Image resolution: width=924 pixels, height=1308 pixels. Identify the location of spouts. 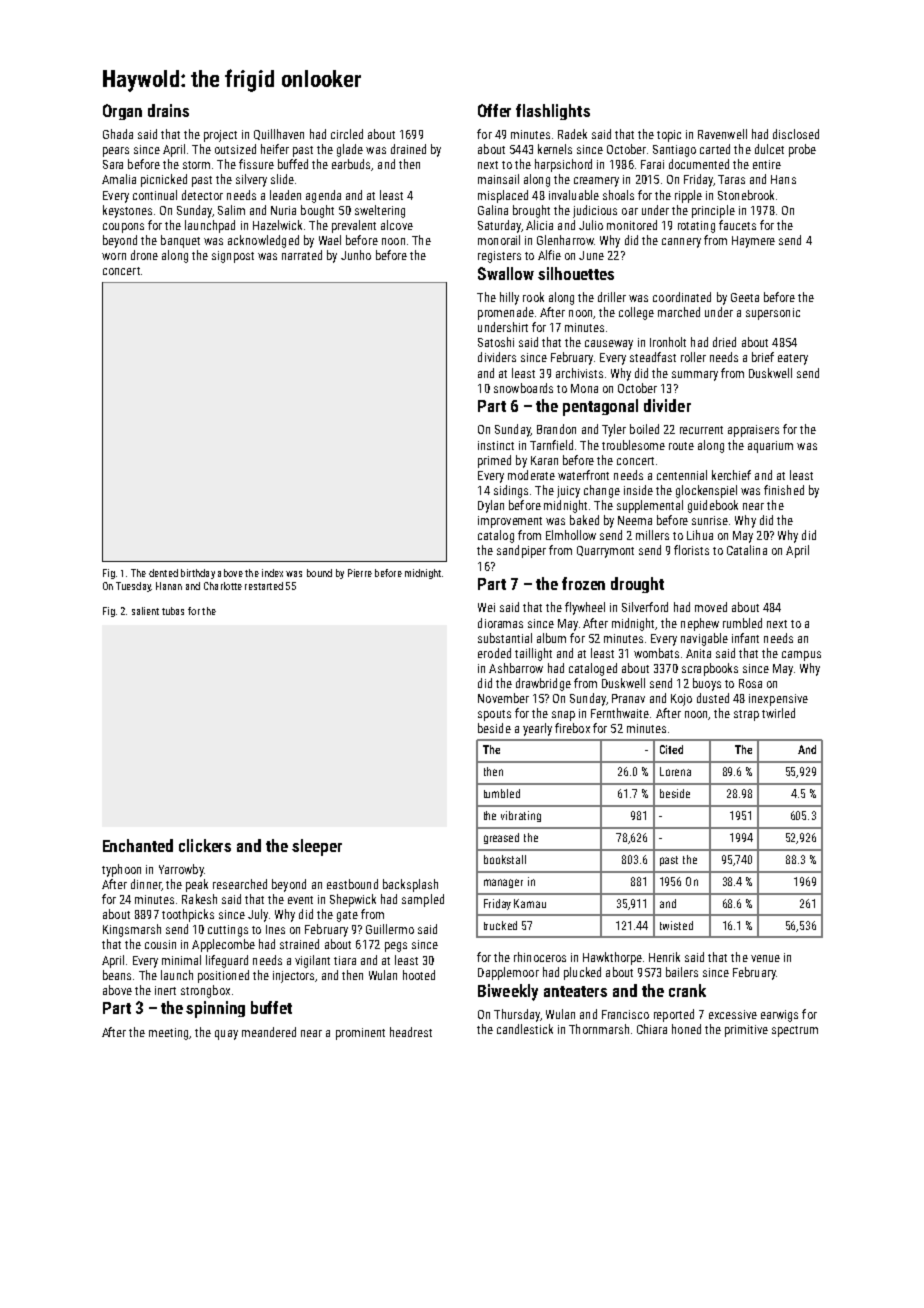
(494, 715).
